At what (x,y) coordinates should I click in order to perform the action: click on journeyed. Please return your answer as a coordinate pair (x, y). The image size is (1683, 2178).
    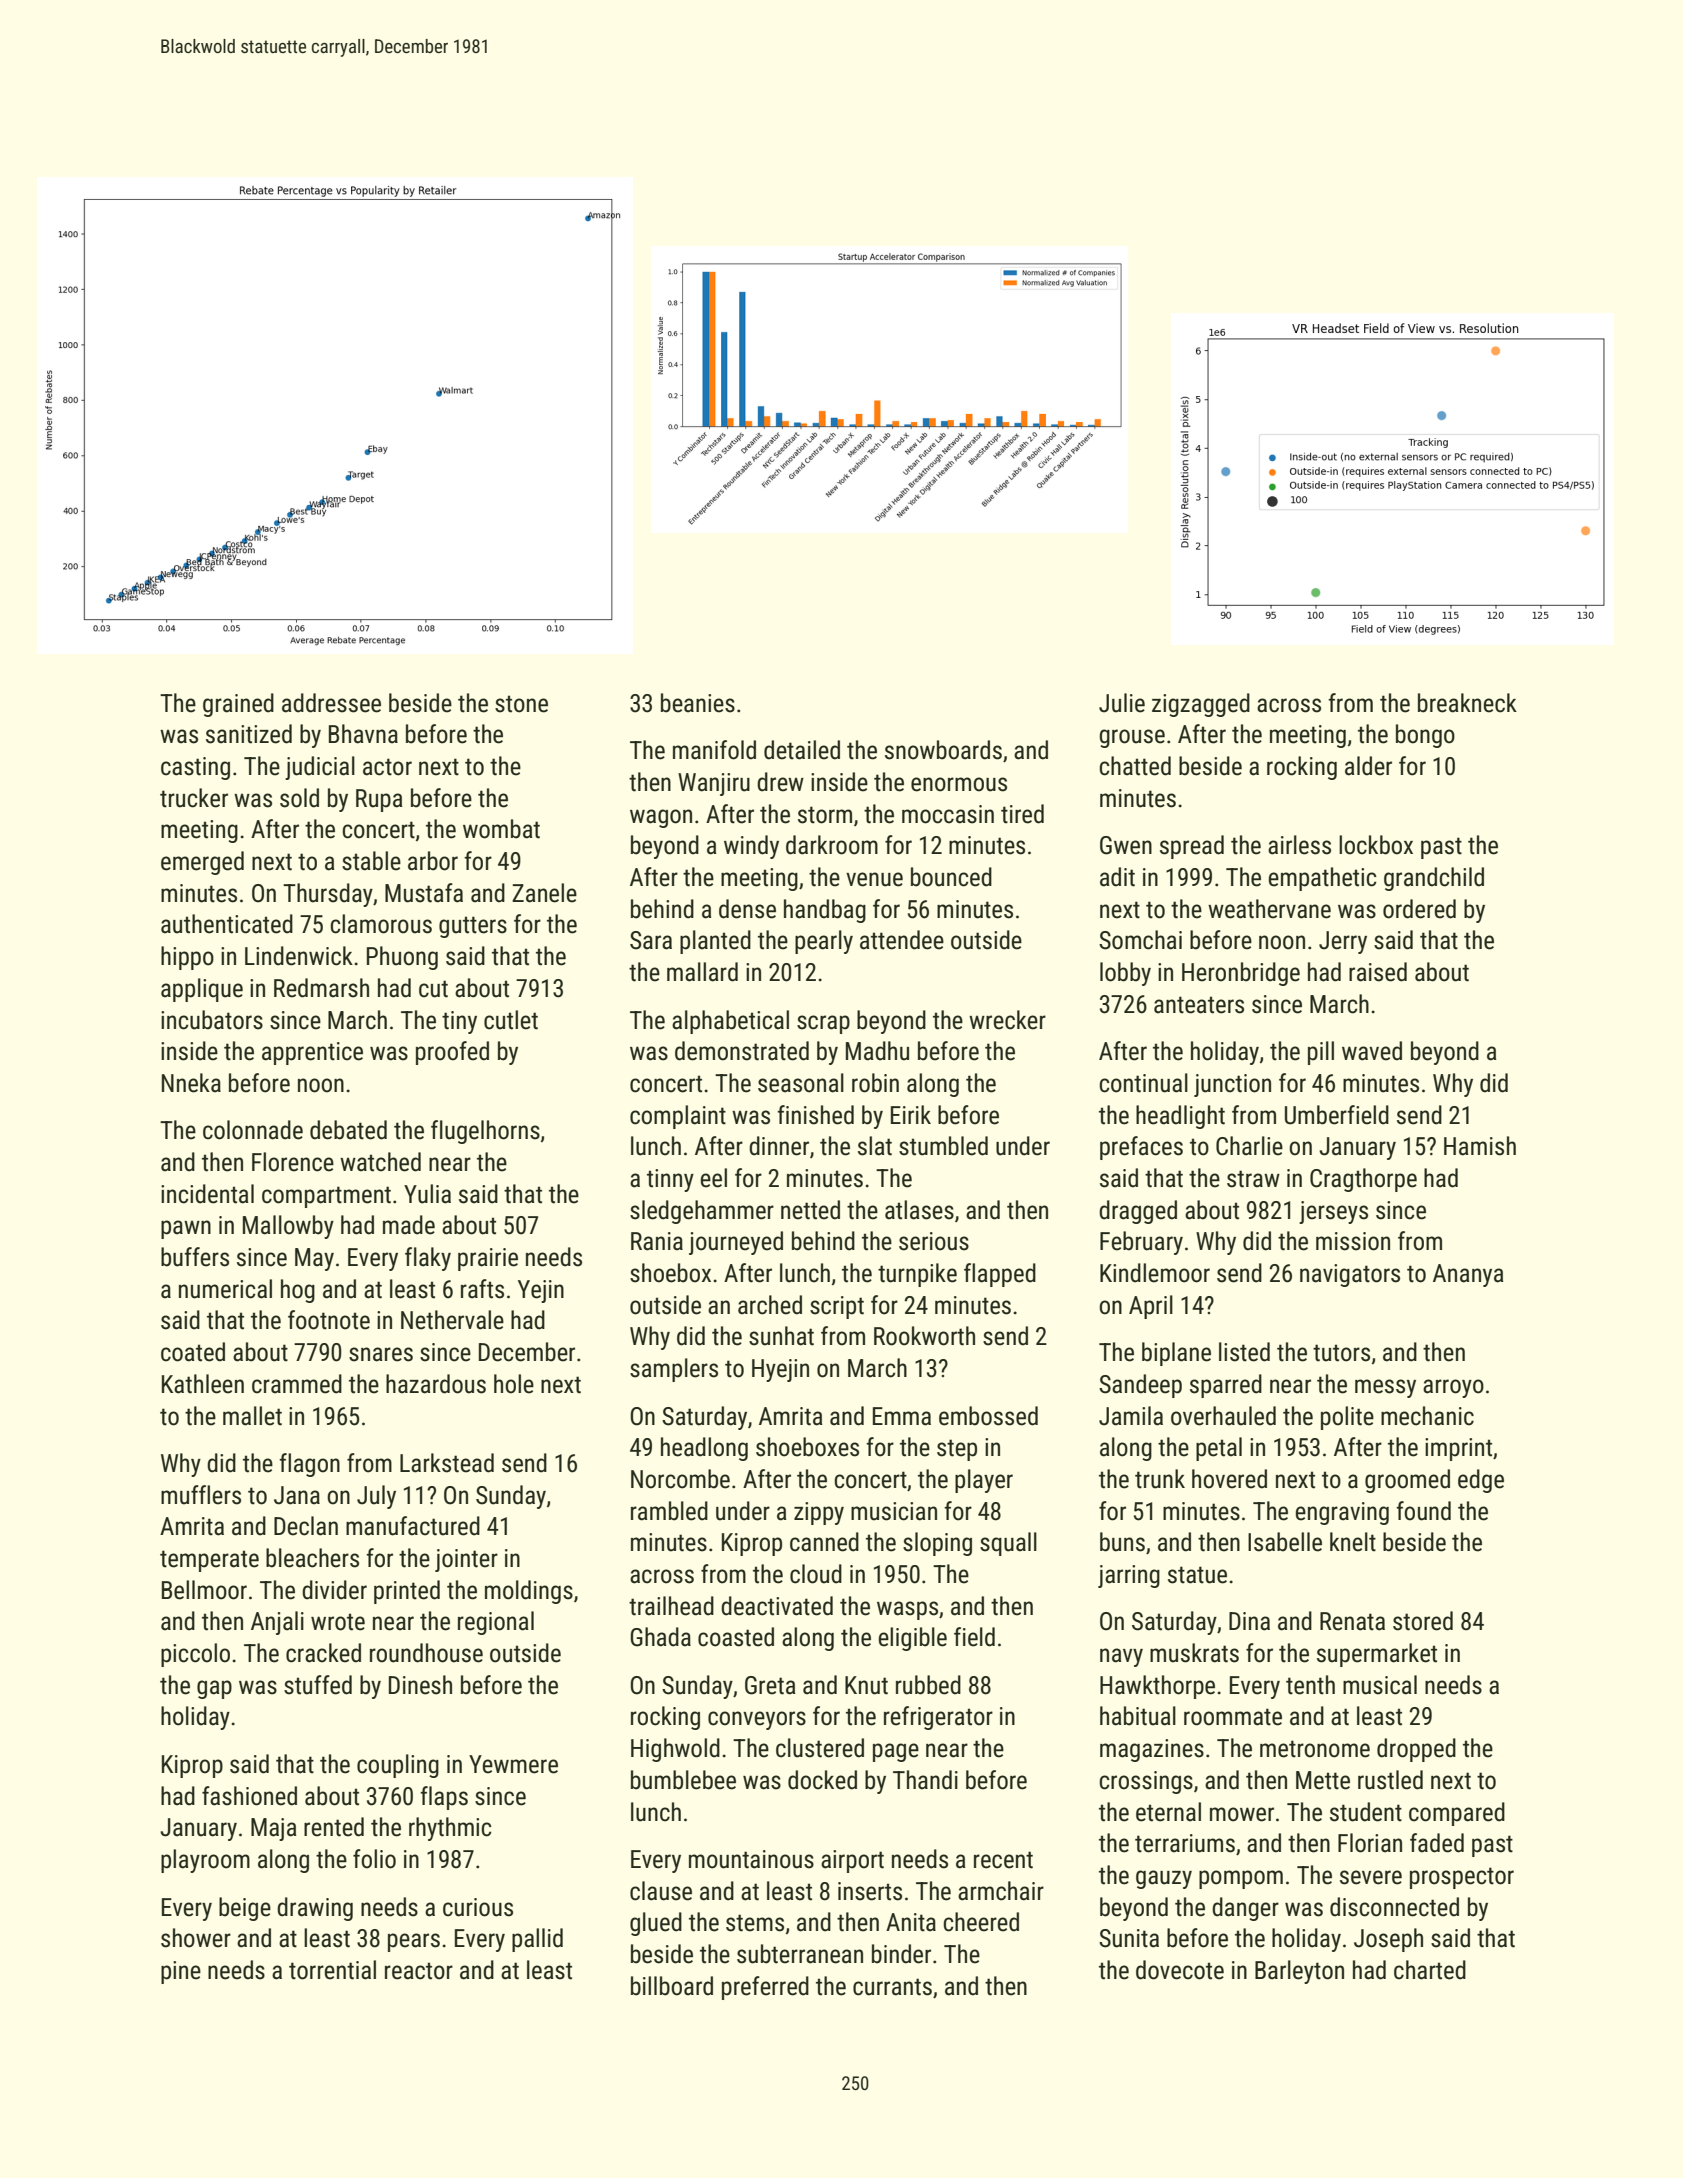
    Looking at the image, I should click on (736, 1243).
